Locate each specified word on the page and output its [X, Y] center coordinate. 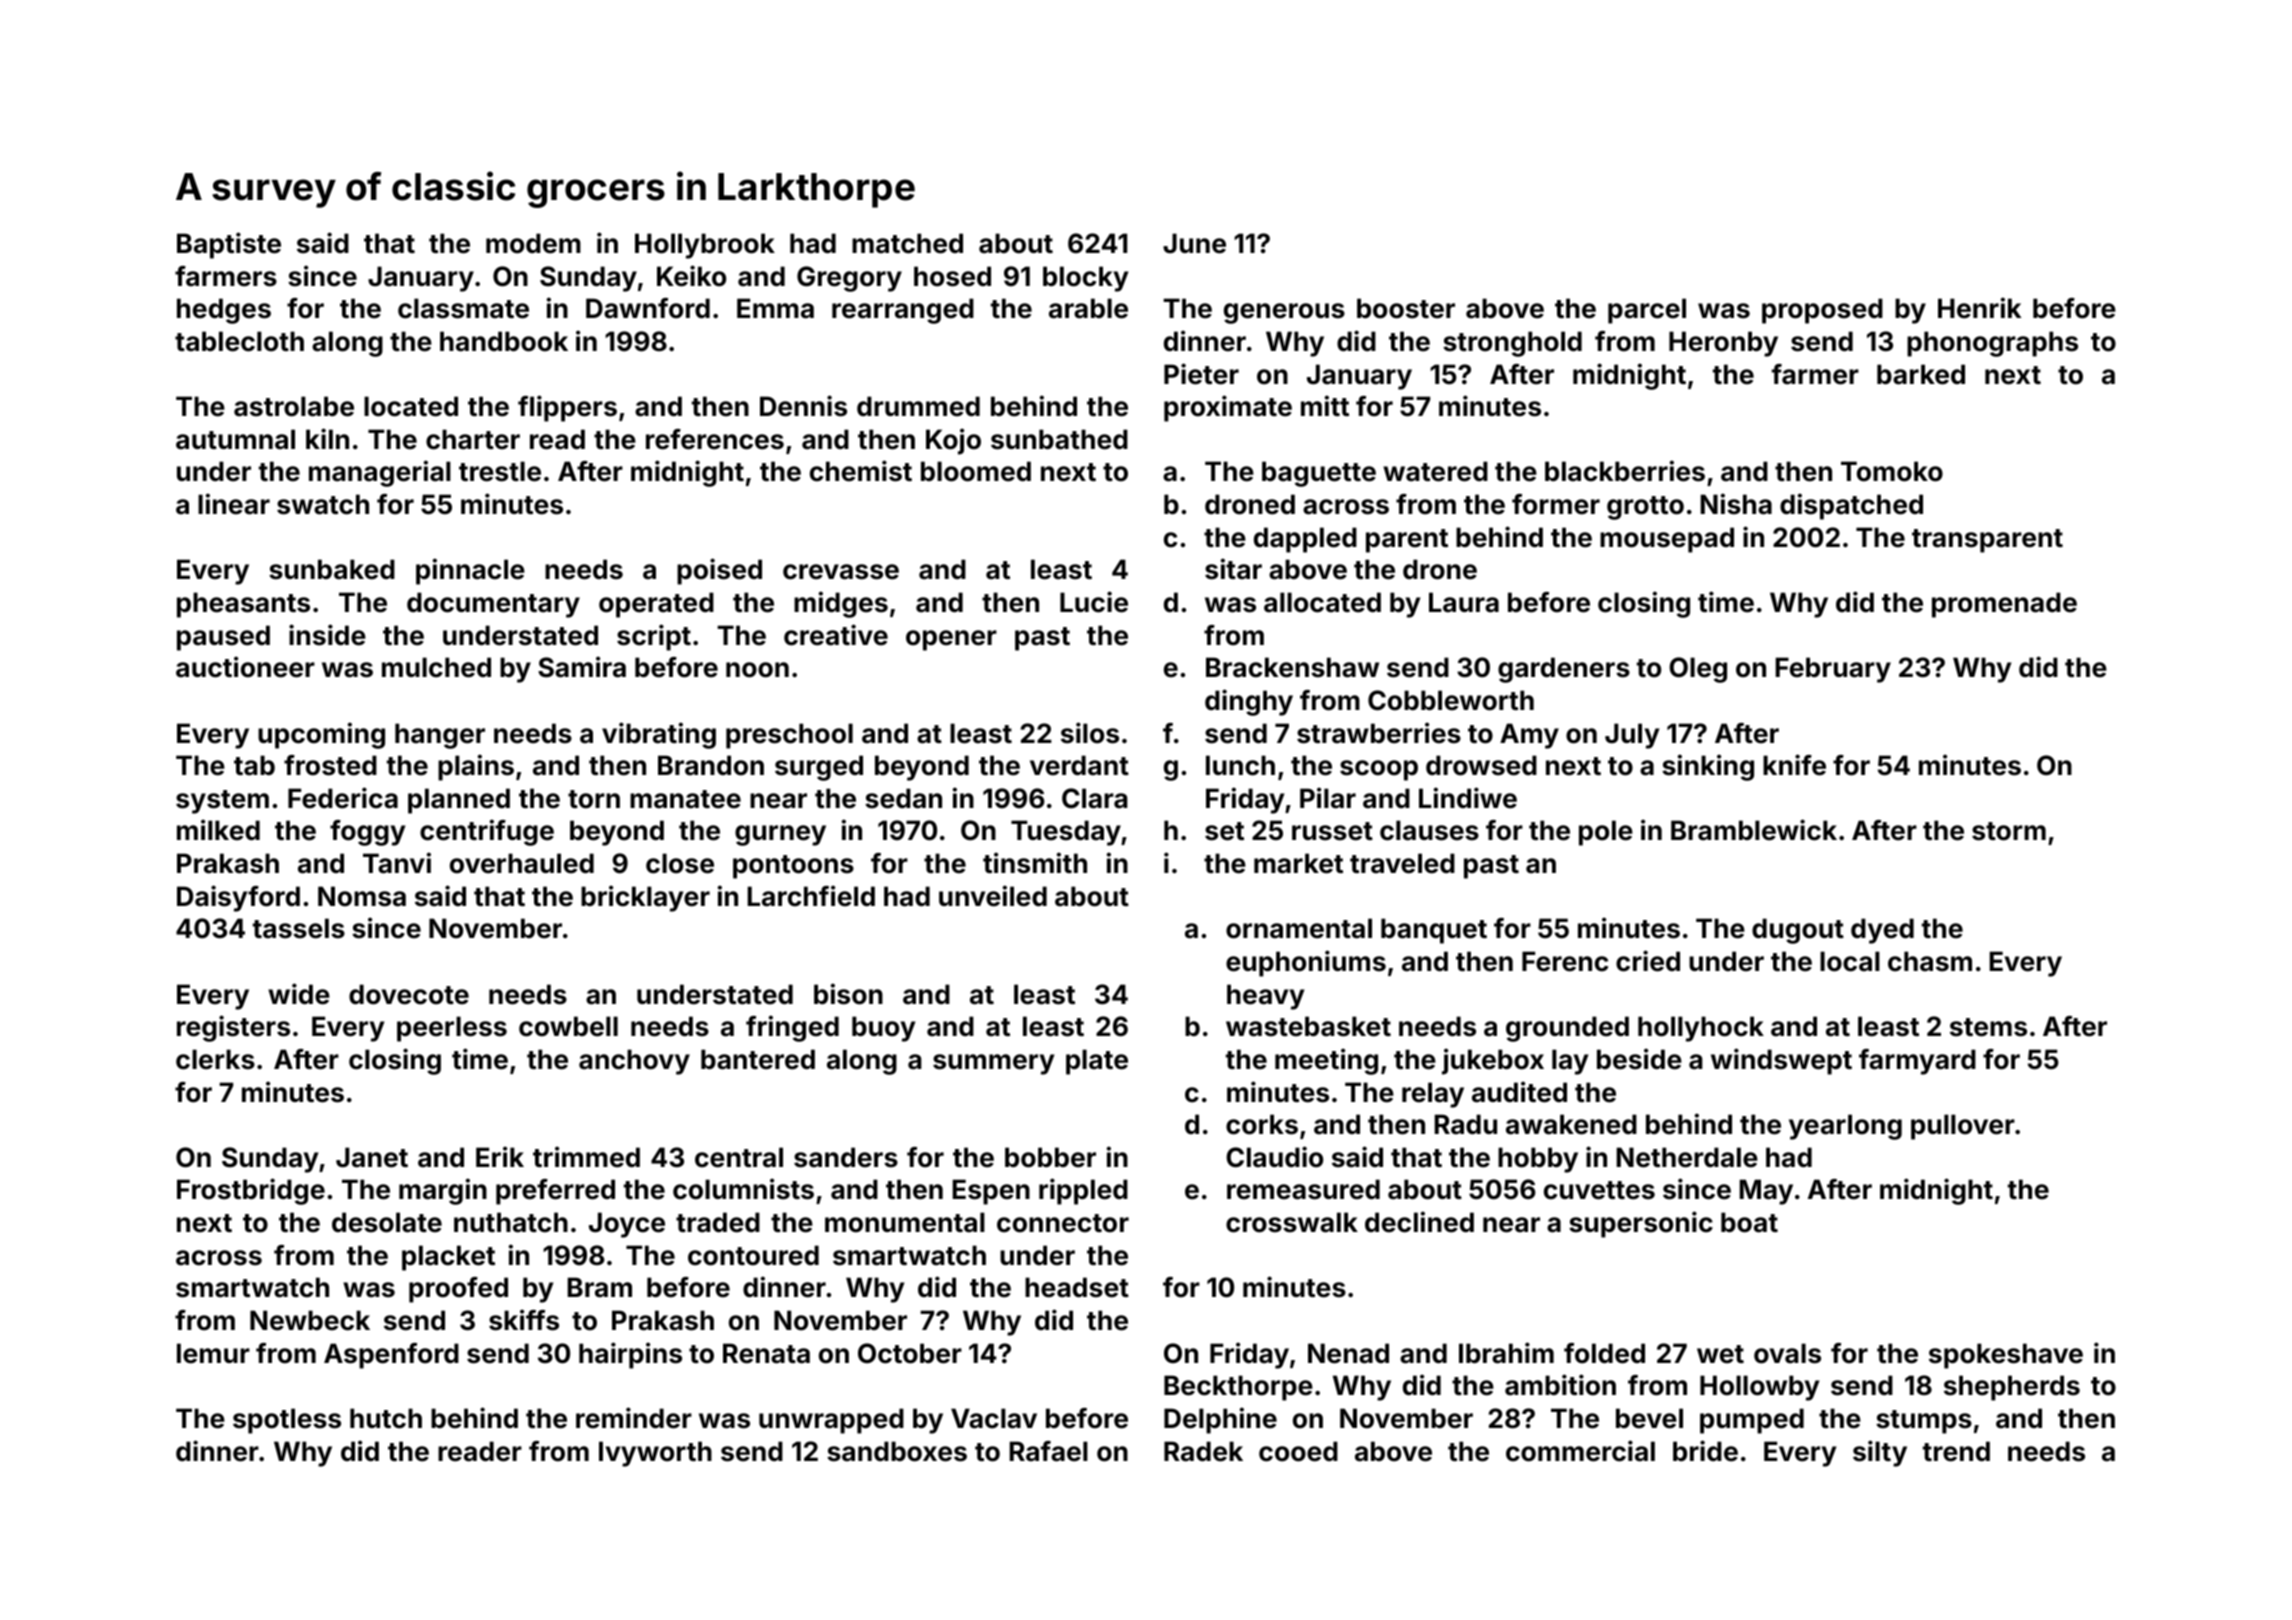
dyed [1882, 931]
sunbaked [332, 569]
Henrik [1979, 308]
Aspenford [391, 1356]
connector [1063, 1223]
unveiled [993, 896]
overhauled [522, 863]
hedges [224, 311]
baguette [1319, 474]
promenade [2004, 605]
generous [1284, 313]
